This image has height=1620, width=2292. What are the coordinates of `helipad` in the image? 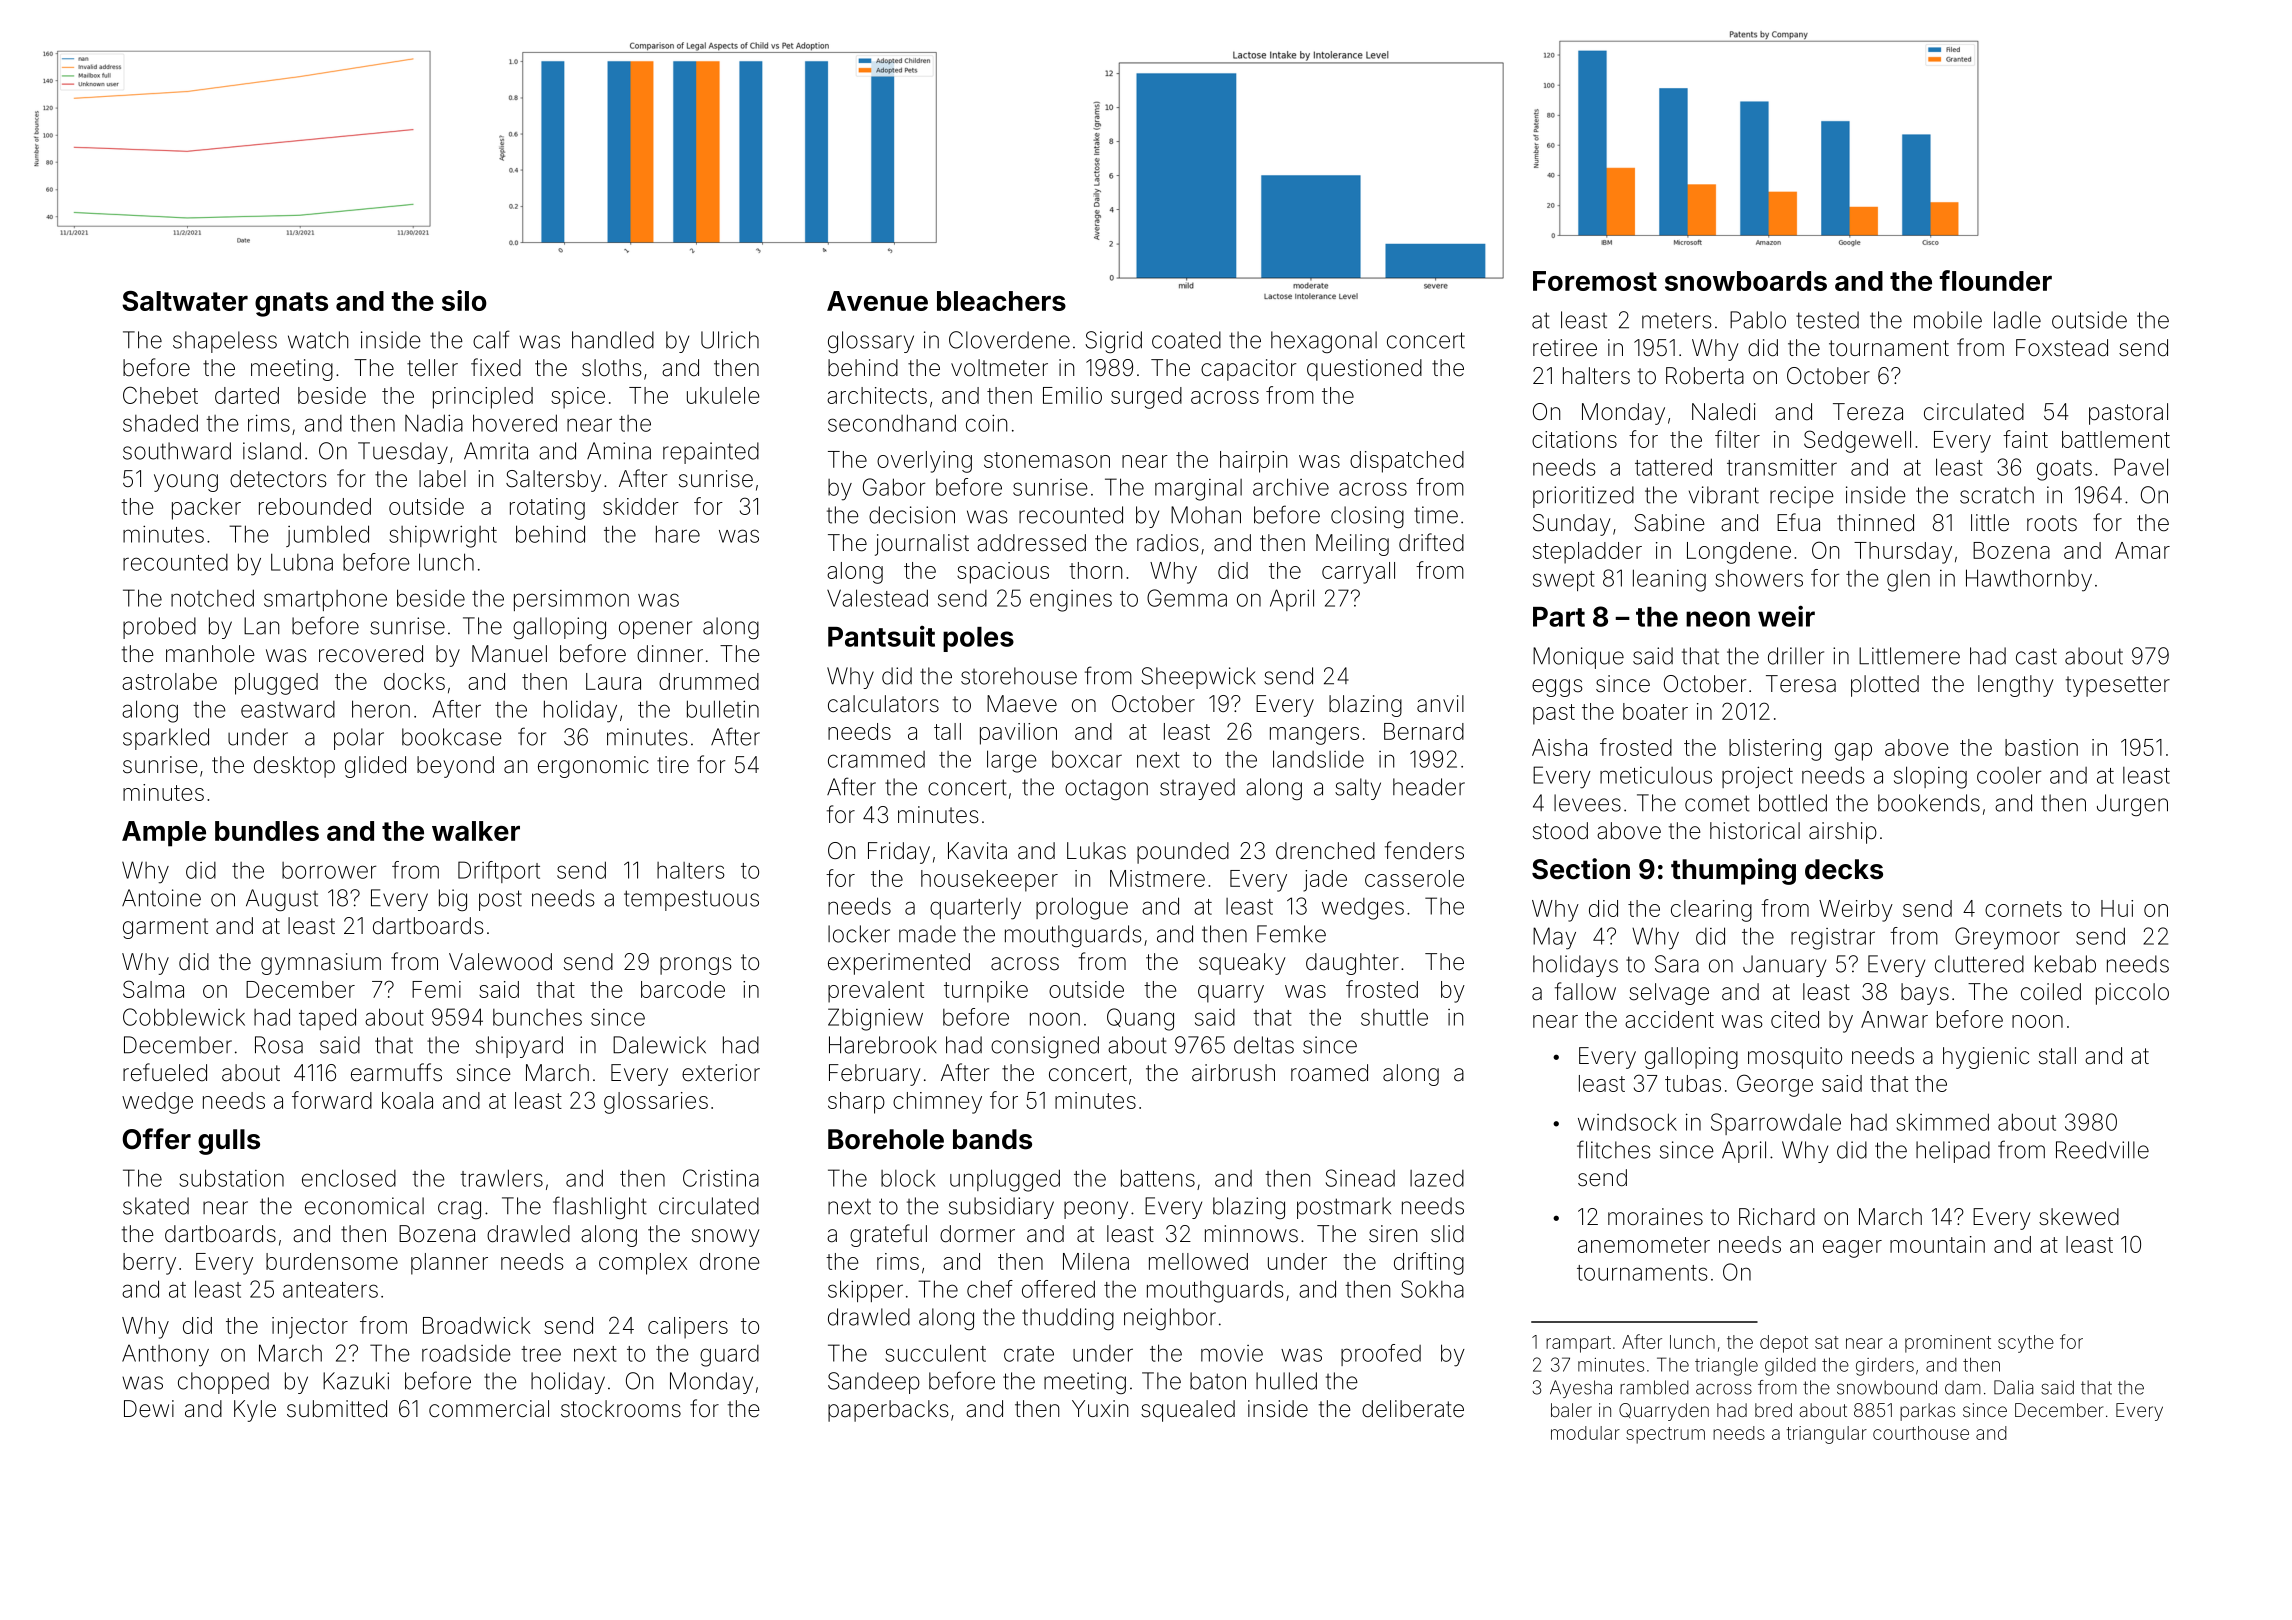 It's located at (1953, 1152).
